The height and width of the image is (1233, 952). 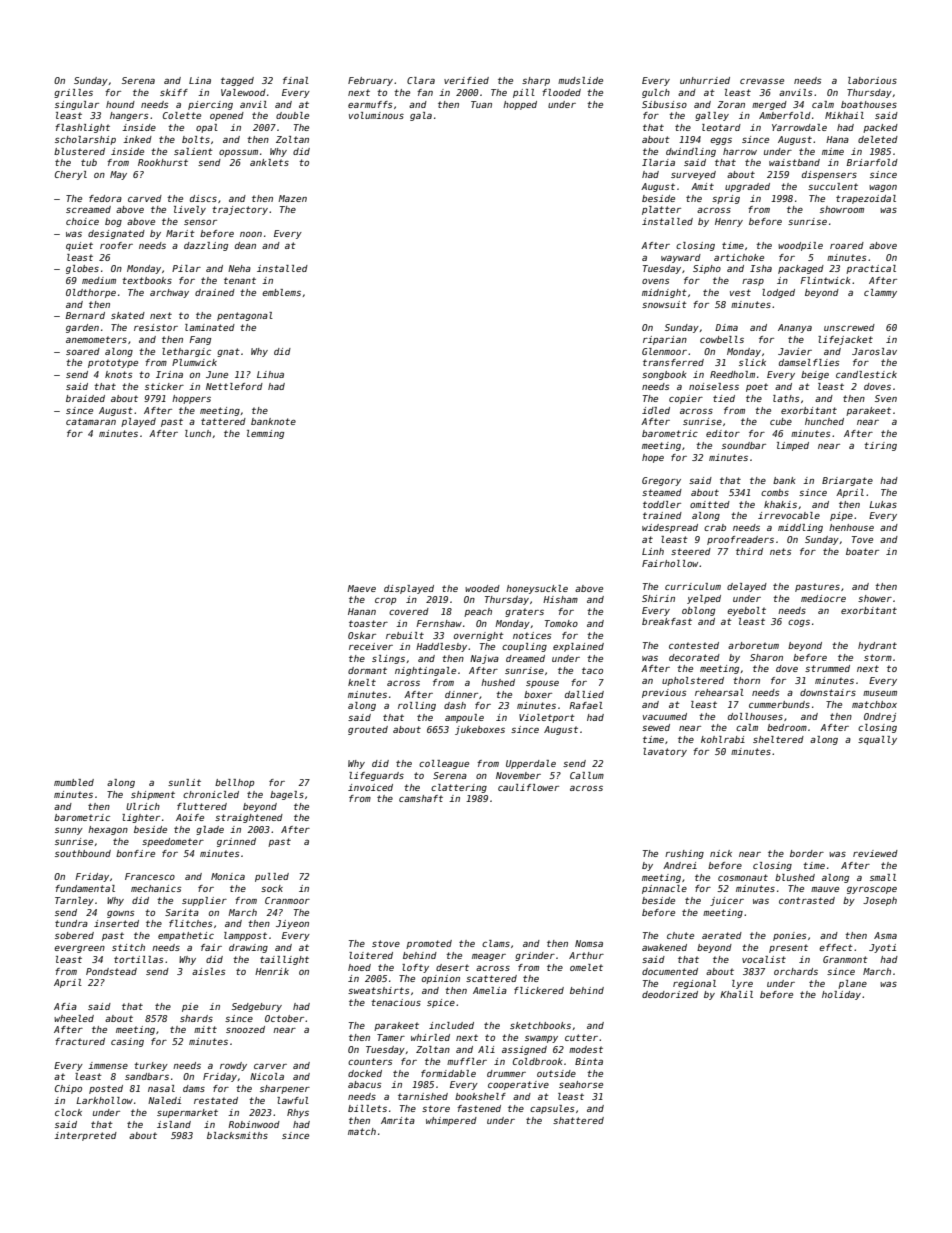 What do you see at coordinates (292, 198) in the image?
I see `Mazen` at bounding box center [292, 198].
